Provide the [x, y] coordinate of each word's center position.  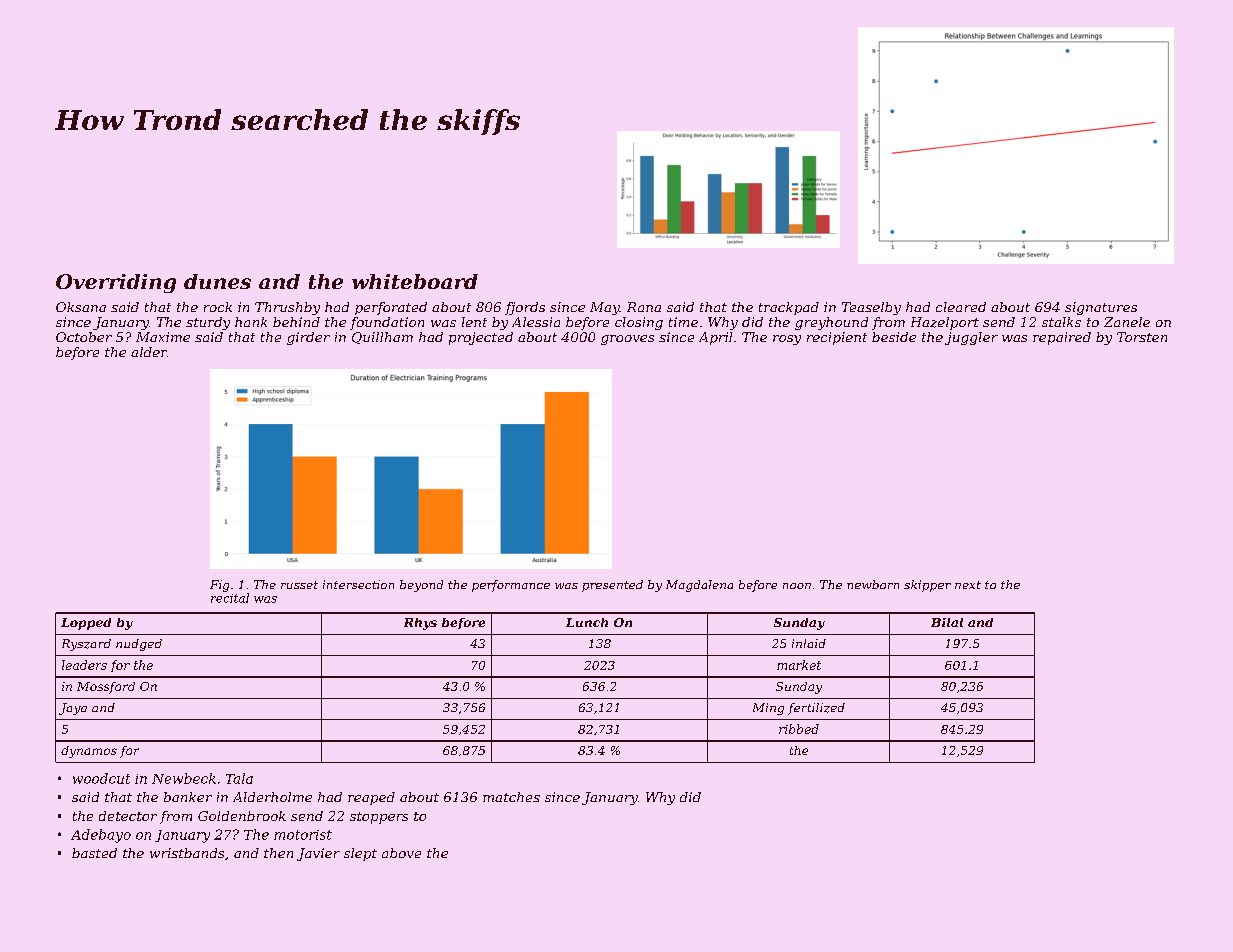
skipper [927, 586]
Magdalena [699, 586]
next [968, 585]
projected [481, 338]
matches [511, 797]
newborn [873, 584]
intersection [358, 584]
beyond [421, 586]
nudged [139, 645]
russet [299, 585]
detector [128, 816]
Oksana [81, 307]
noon [797, 586]
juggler [971, 338]
